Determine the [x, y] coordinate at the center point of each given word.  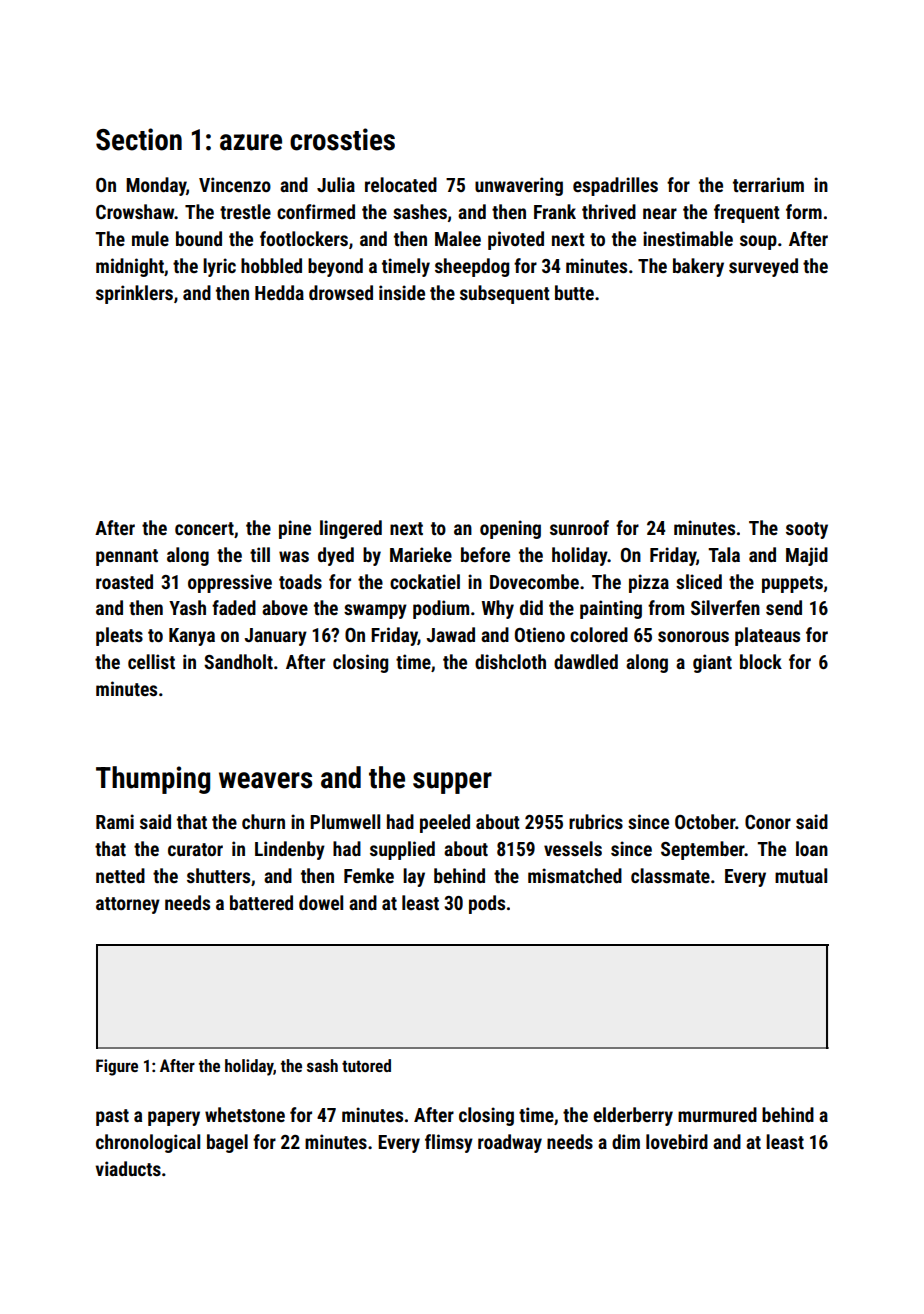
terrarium [768, 184]
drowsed [341, 292]
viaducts [128, 1168]
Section [139, 139]
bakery [698, 267]
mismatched [575, 875]
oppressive [230, 583]
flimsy [449, 1143]
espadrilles [615, 186]
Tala [724, 554]
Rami [115, 821]
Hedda [279, 292]
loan [812, 848]
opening [510, 529]
